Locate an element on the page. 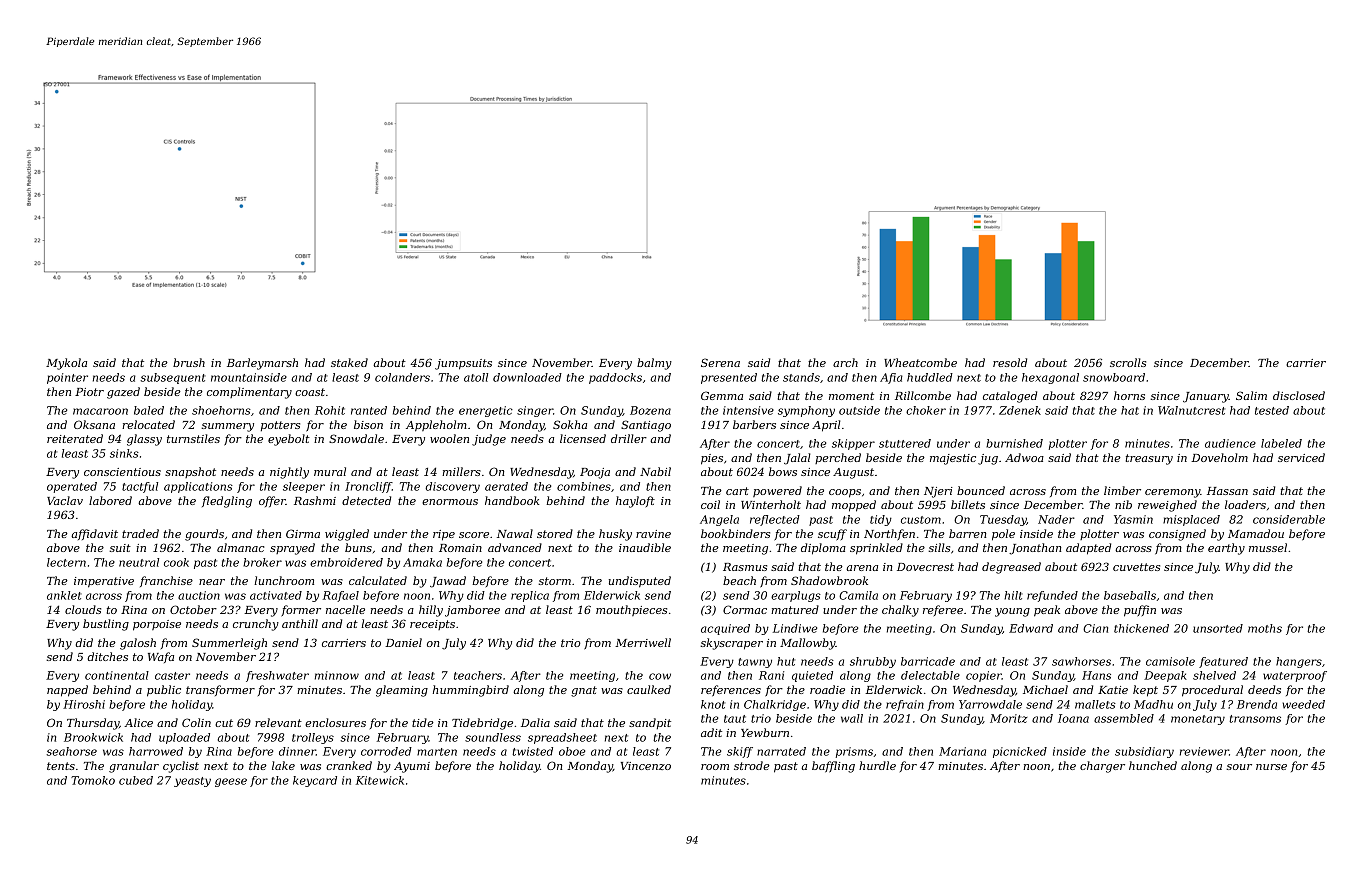  Tomoko is located at coordinates (93, 780).
